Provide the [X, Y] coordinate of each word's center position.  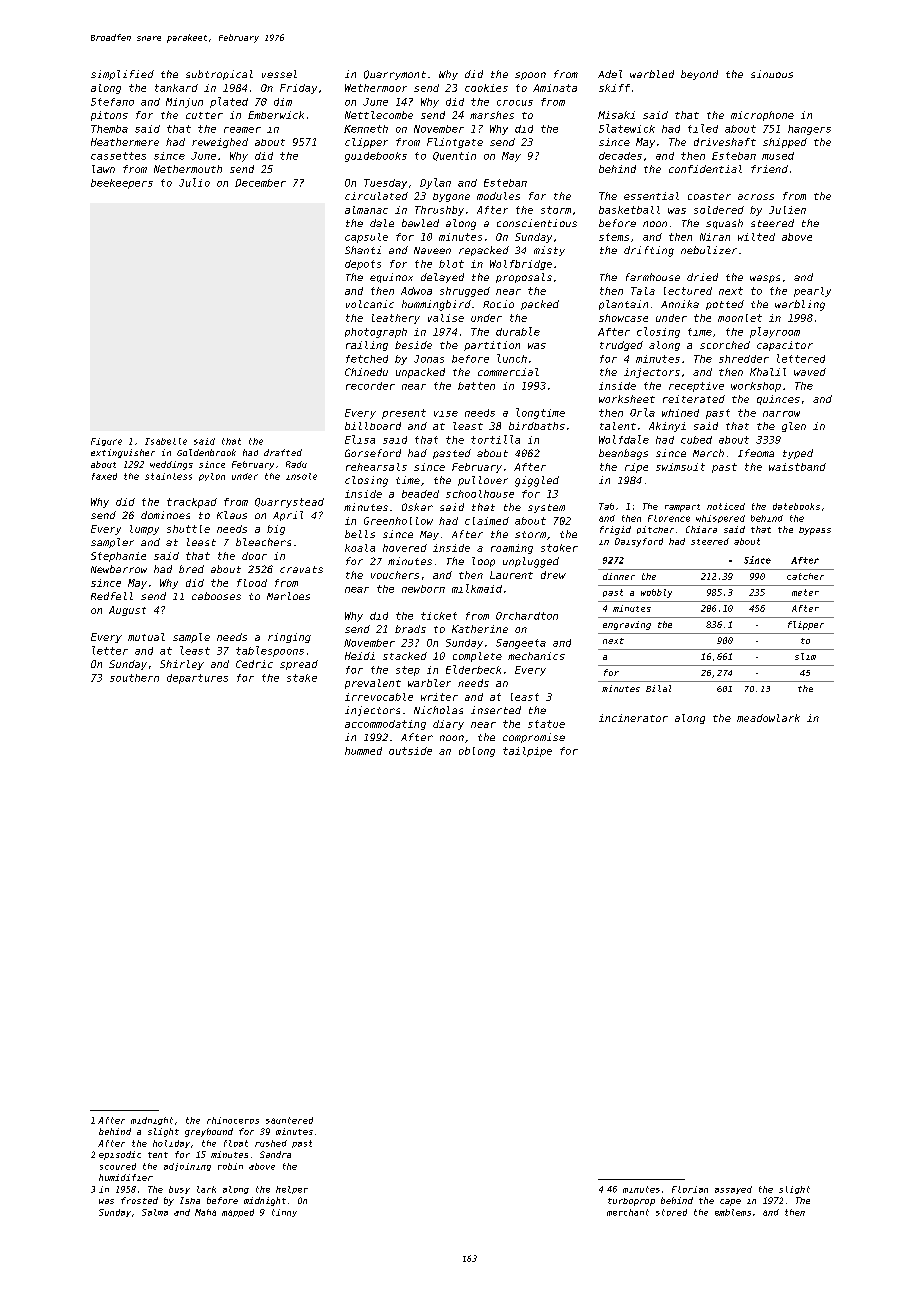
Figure [106, 442]
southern [134, 678]
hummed [363, 751]
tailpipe [527, 752]
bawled [420, 223]
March [708, 453]
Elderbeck [473, 669]
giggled [537, 481]
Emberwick [276, 115]
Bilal [658, 688]
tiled [703, 128]
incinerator [633, 718]
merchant [628, 1212]
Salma [155, 1212]
